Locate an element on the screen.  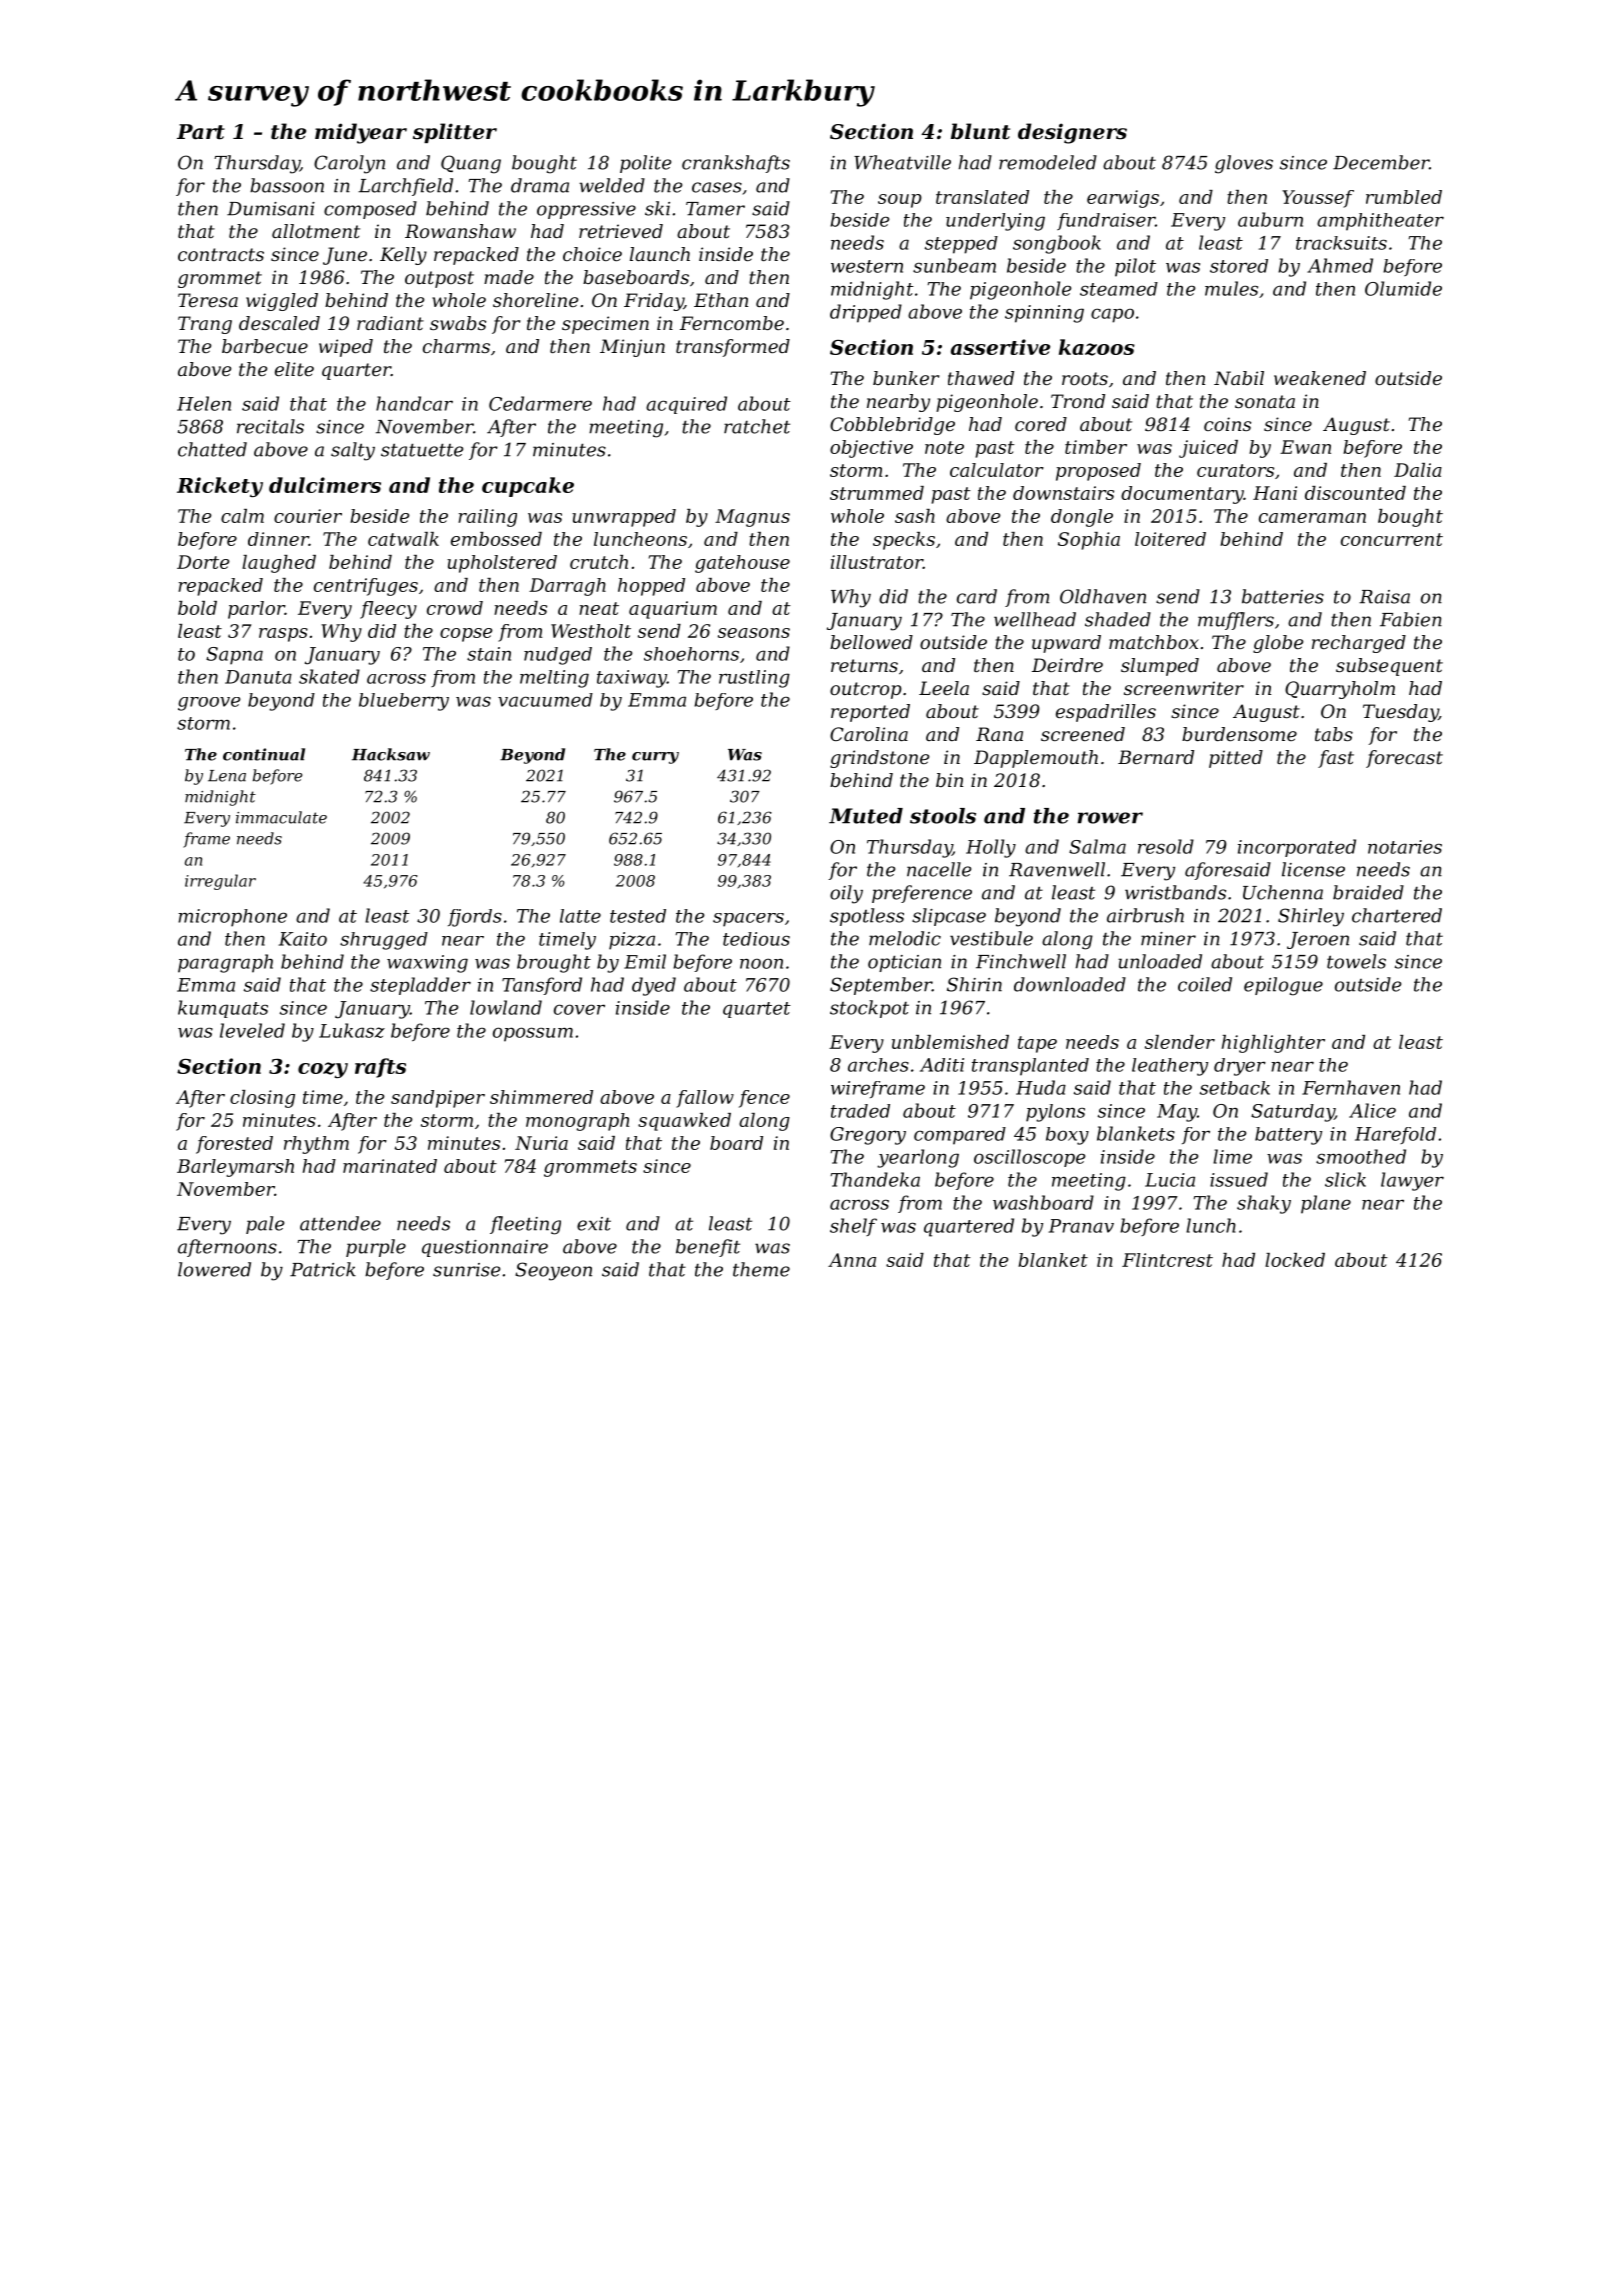
December is located at coordinates (1381, 162).
